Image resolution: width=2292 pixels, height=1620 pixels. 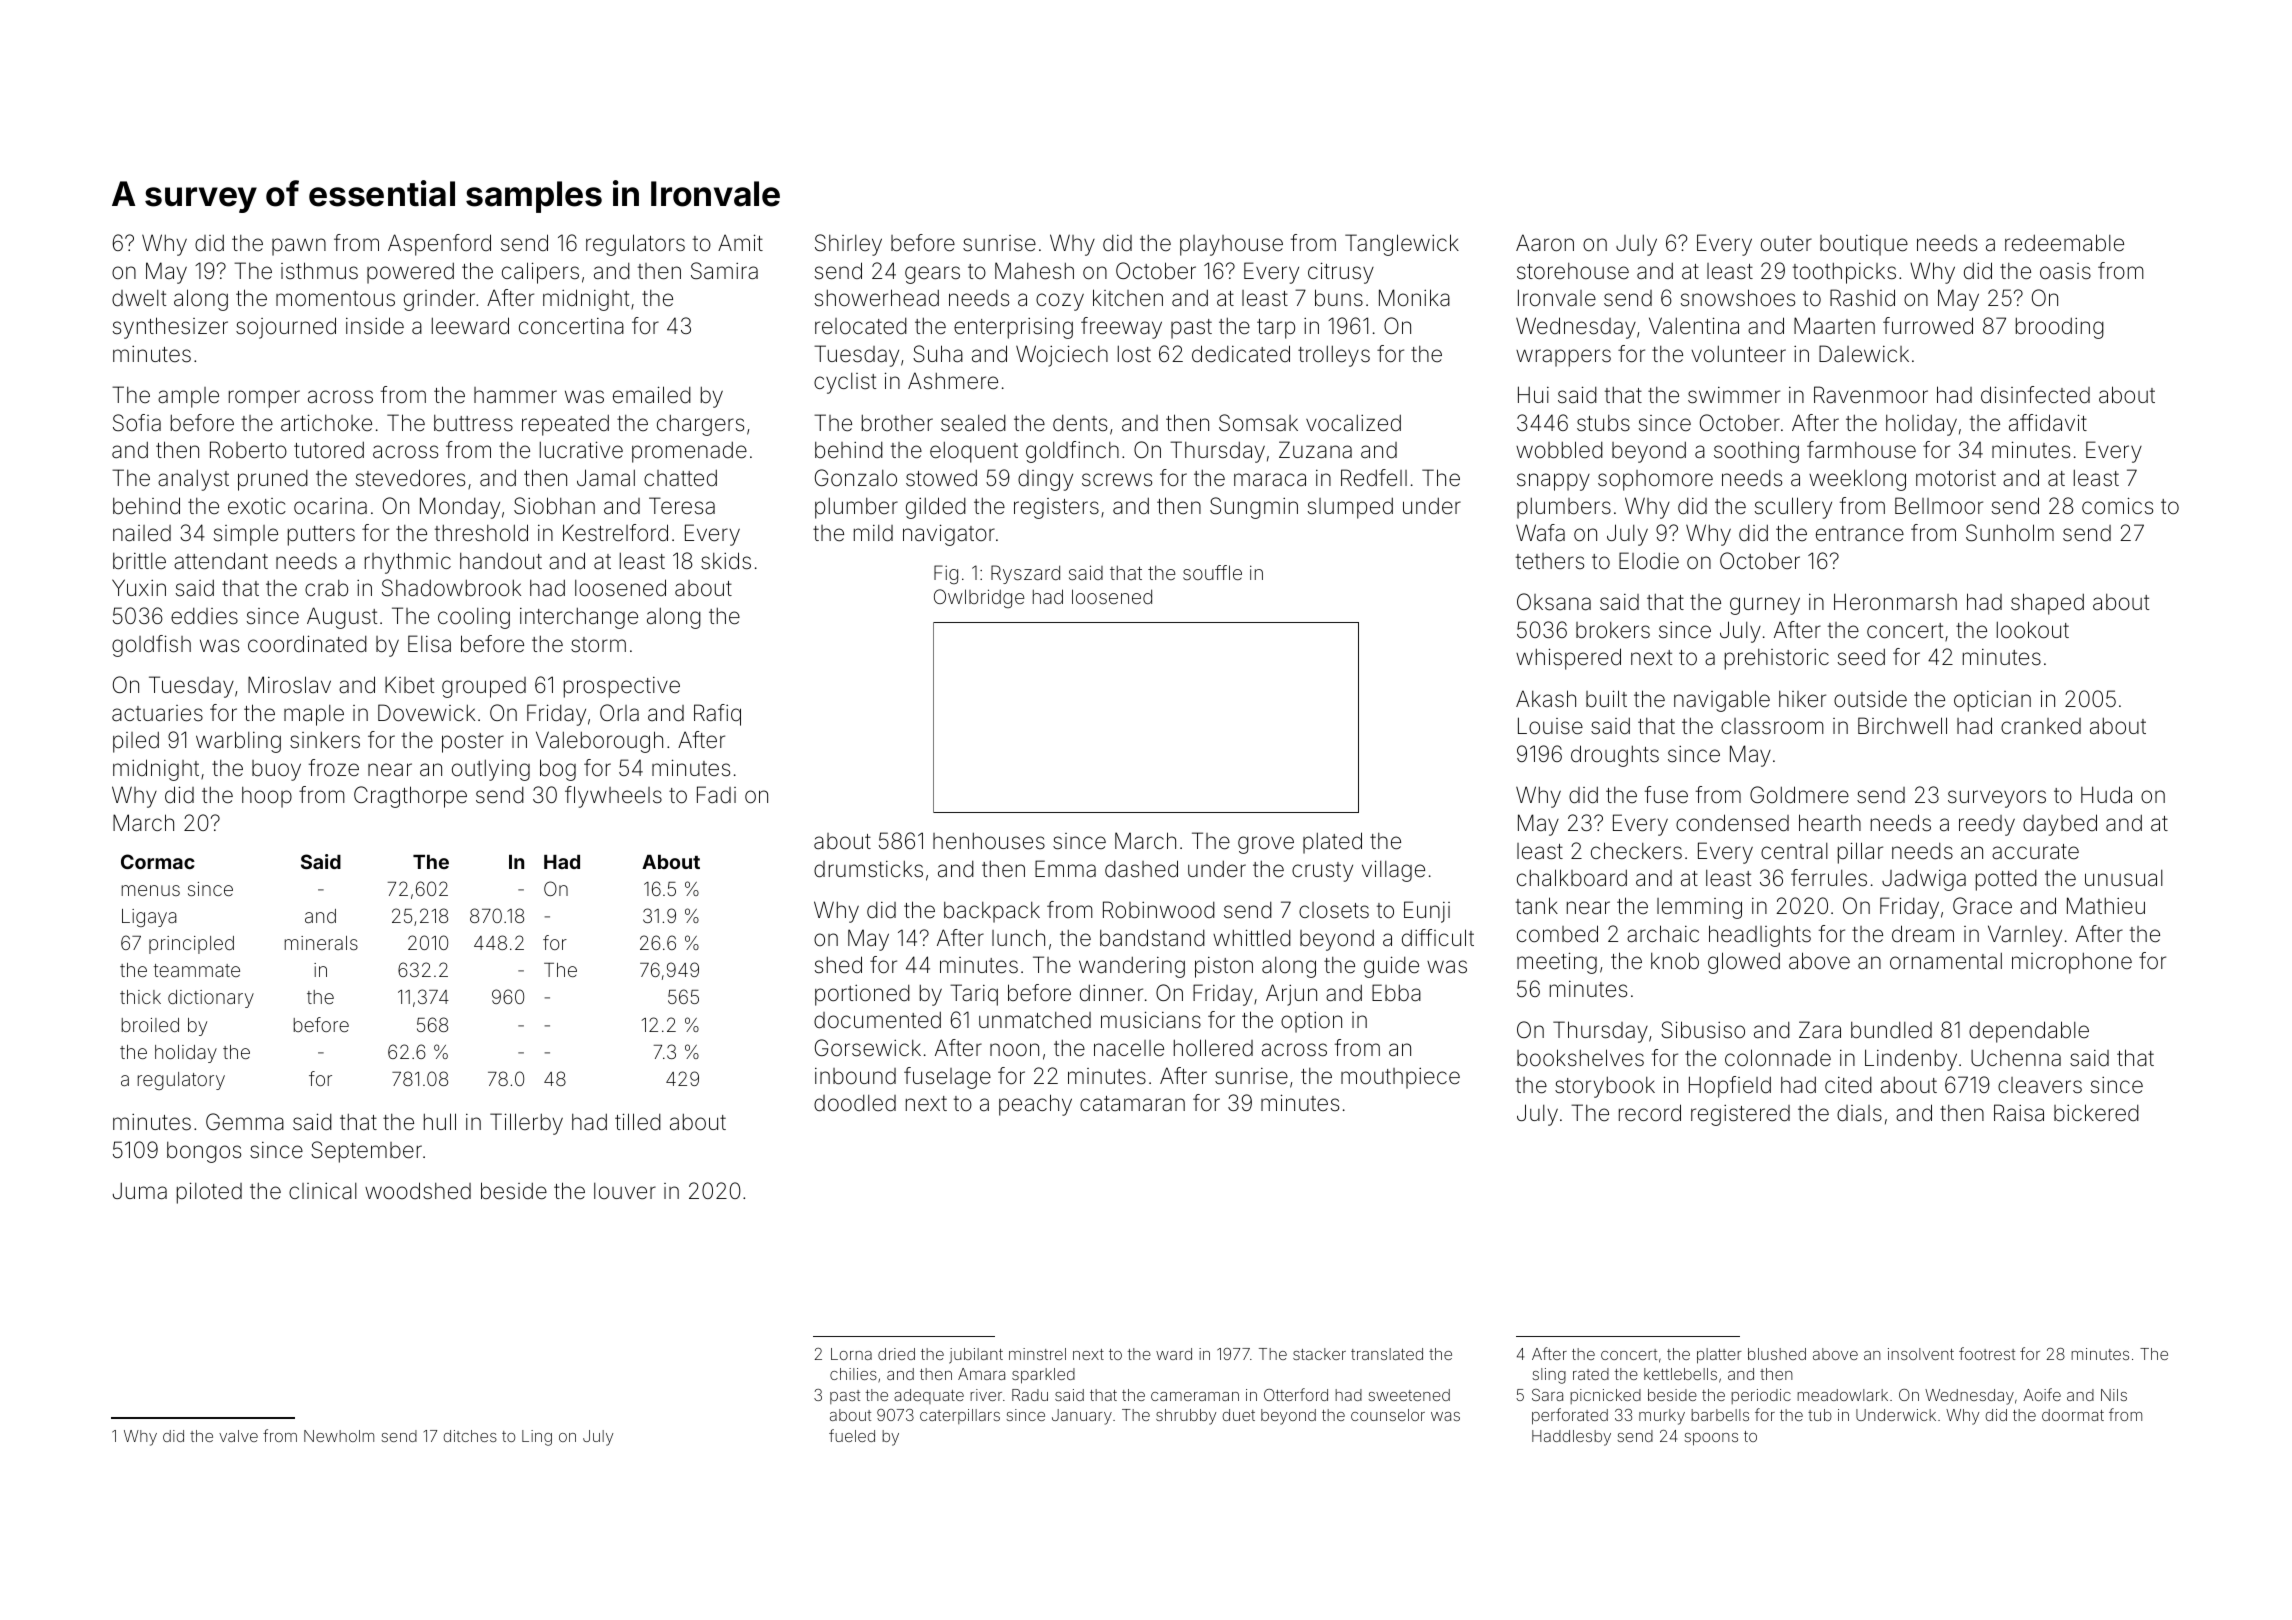 What do you see at coordinates (2035, 395) in the page?
I see `disinfected` at bounding box center [2035, 395].
